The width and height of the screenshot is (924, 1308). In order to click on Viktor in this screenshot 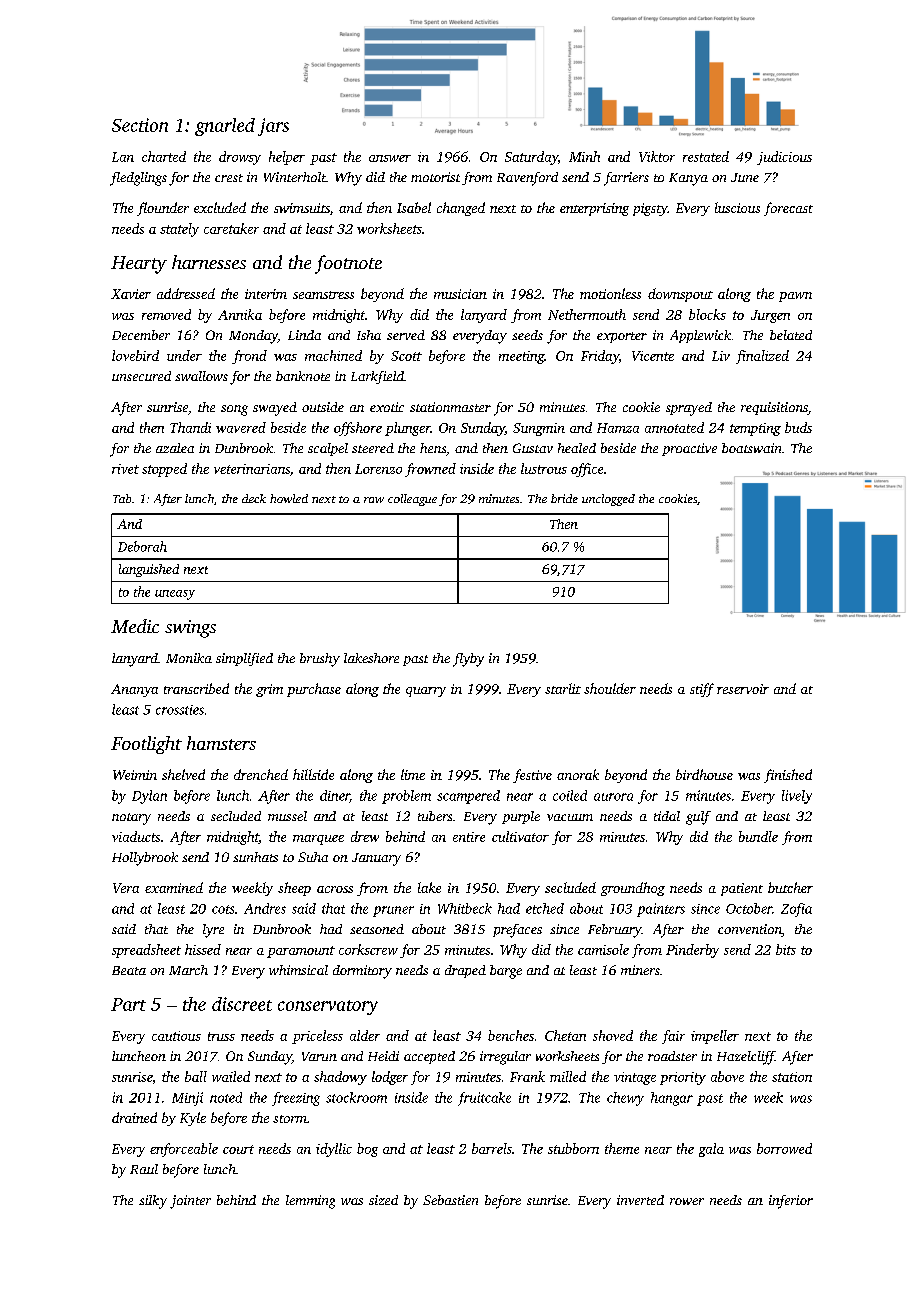, I will do `click(657, 156)`.
